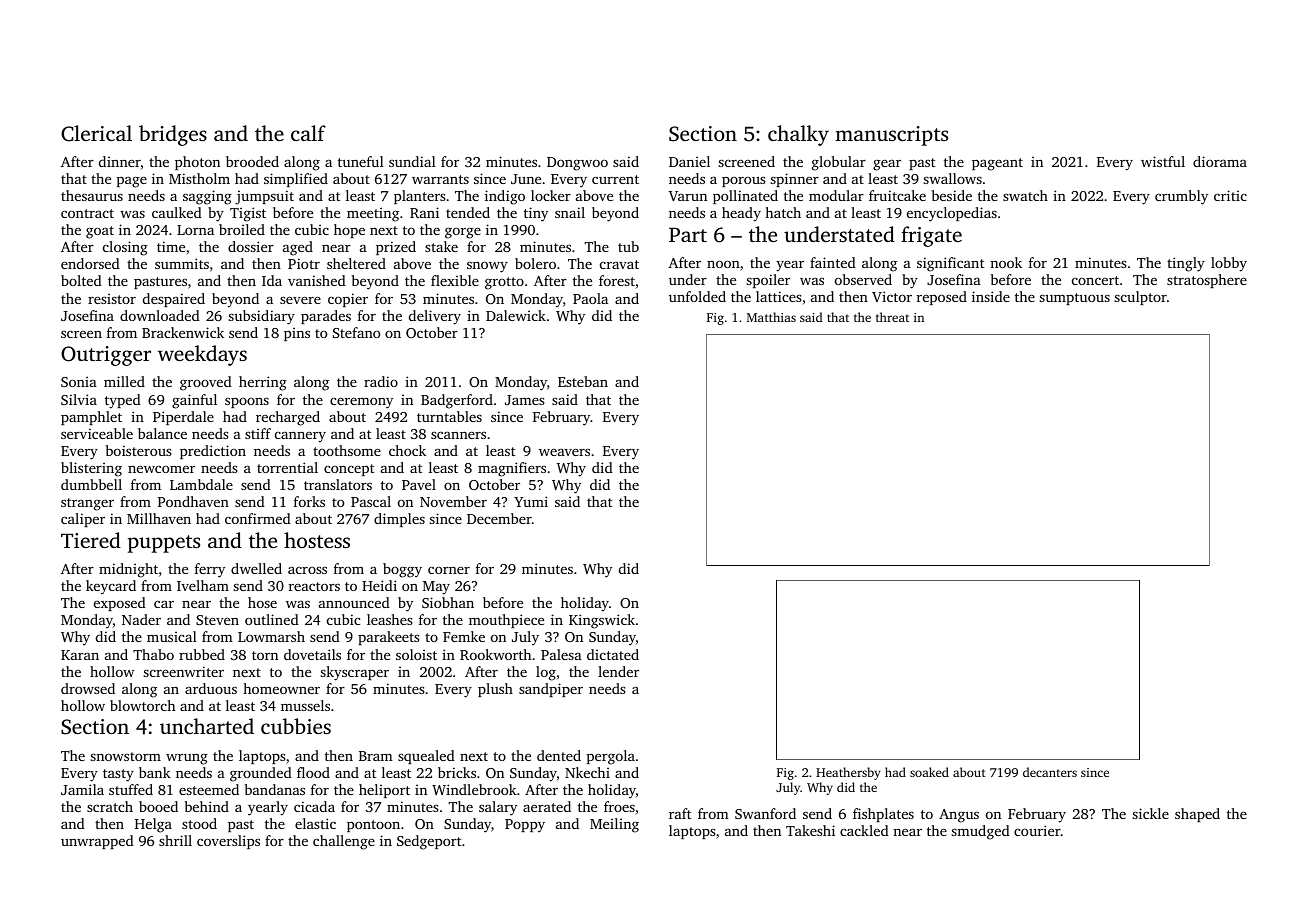 This screenshot has height=924, width=1308. Describe the element at coordinates (798, 135) in the screenshot. I see `chalky` at that location.
